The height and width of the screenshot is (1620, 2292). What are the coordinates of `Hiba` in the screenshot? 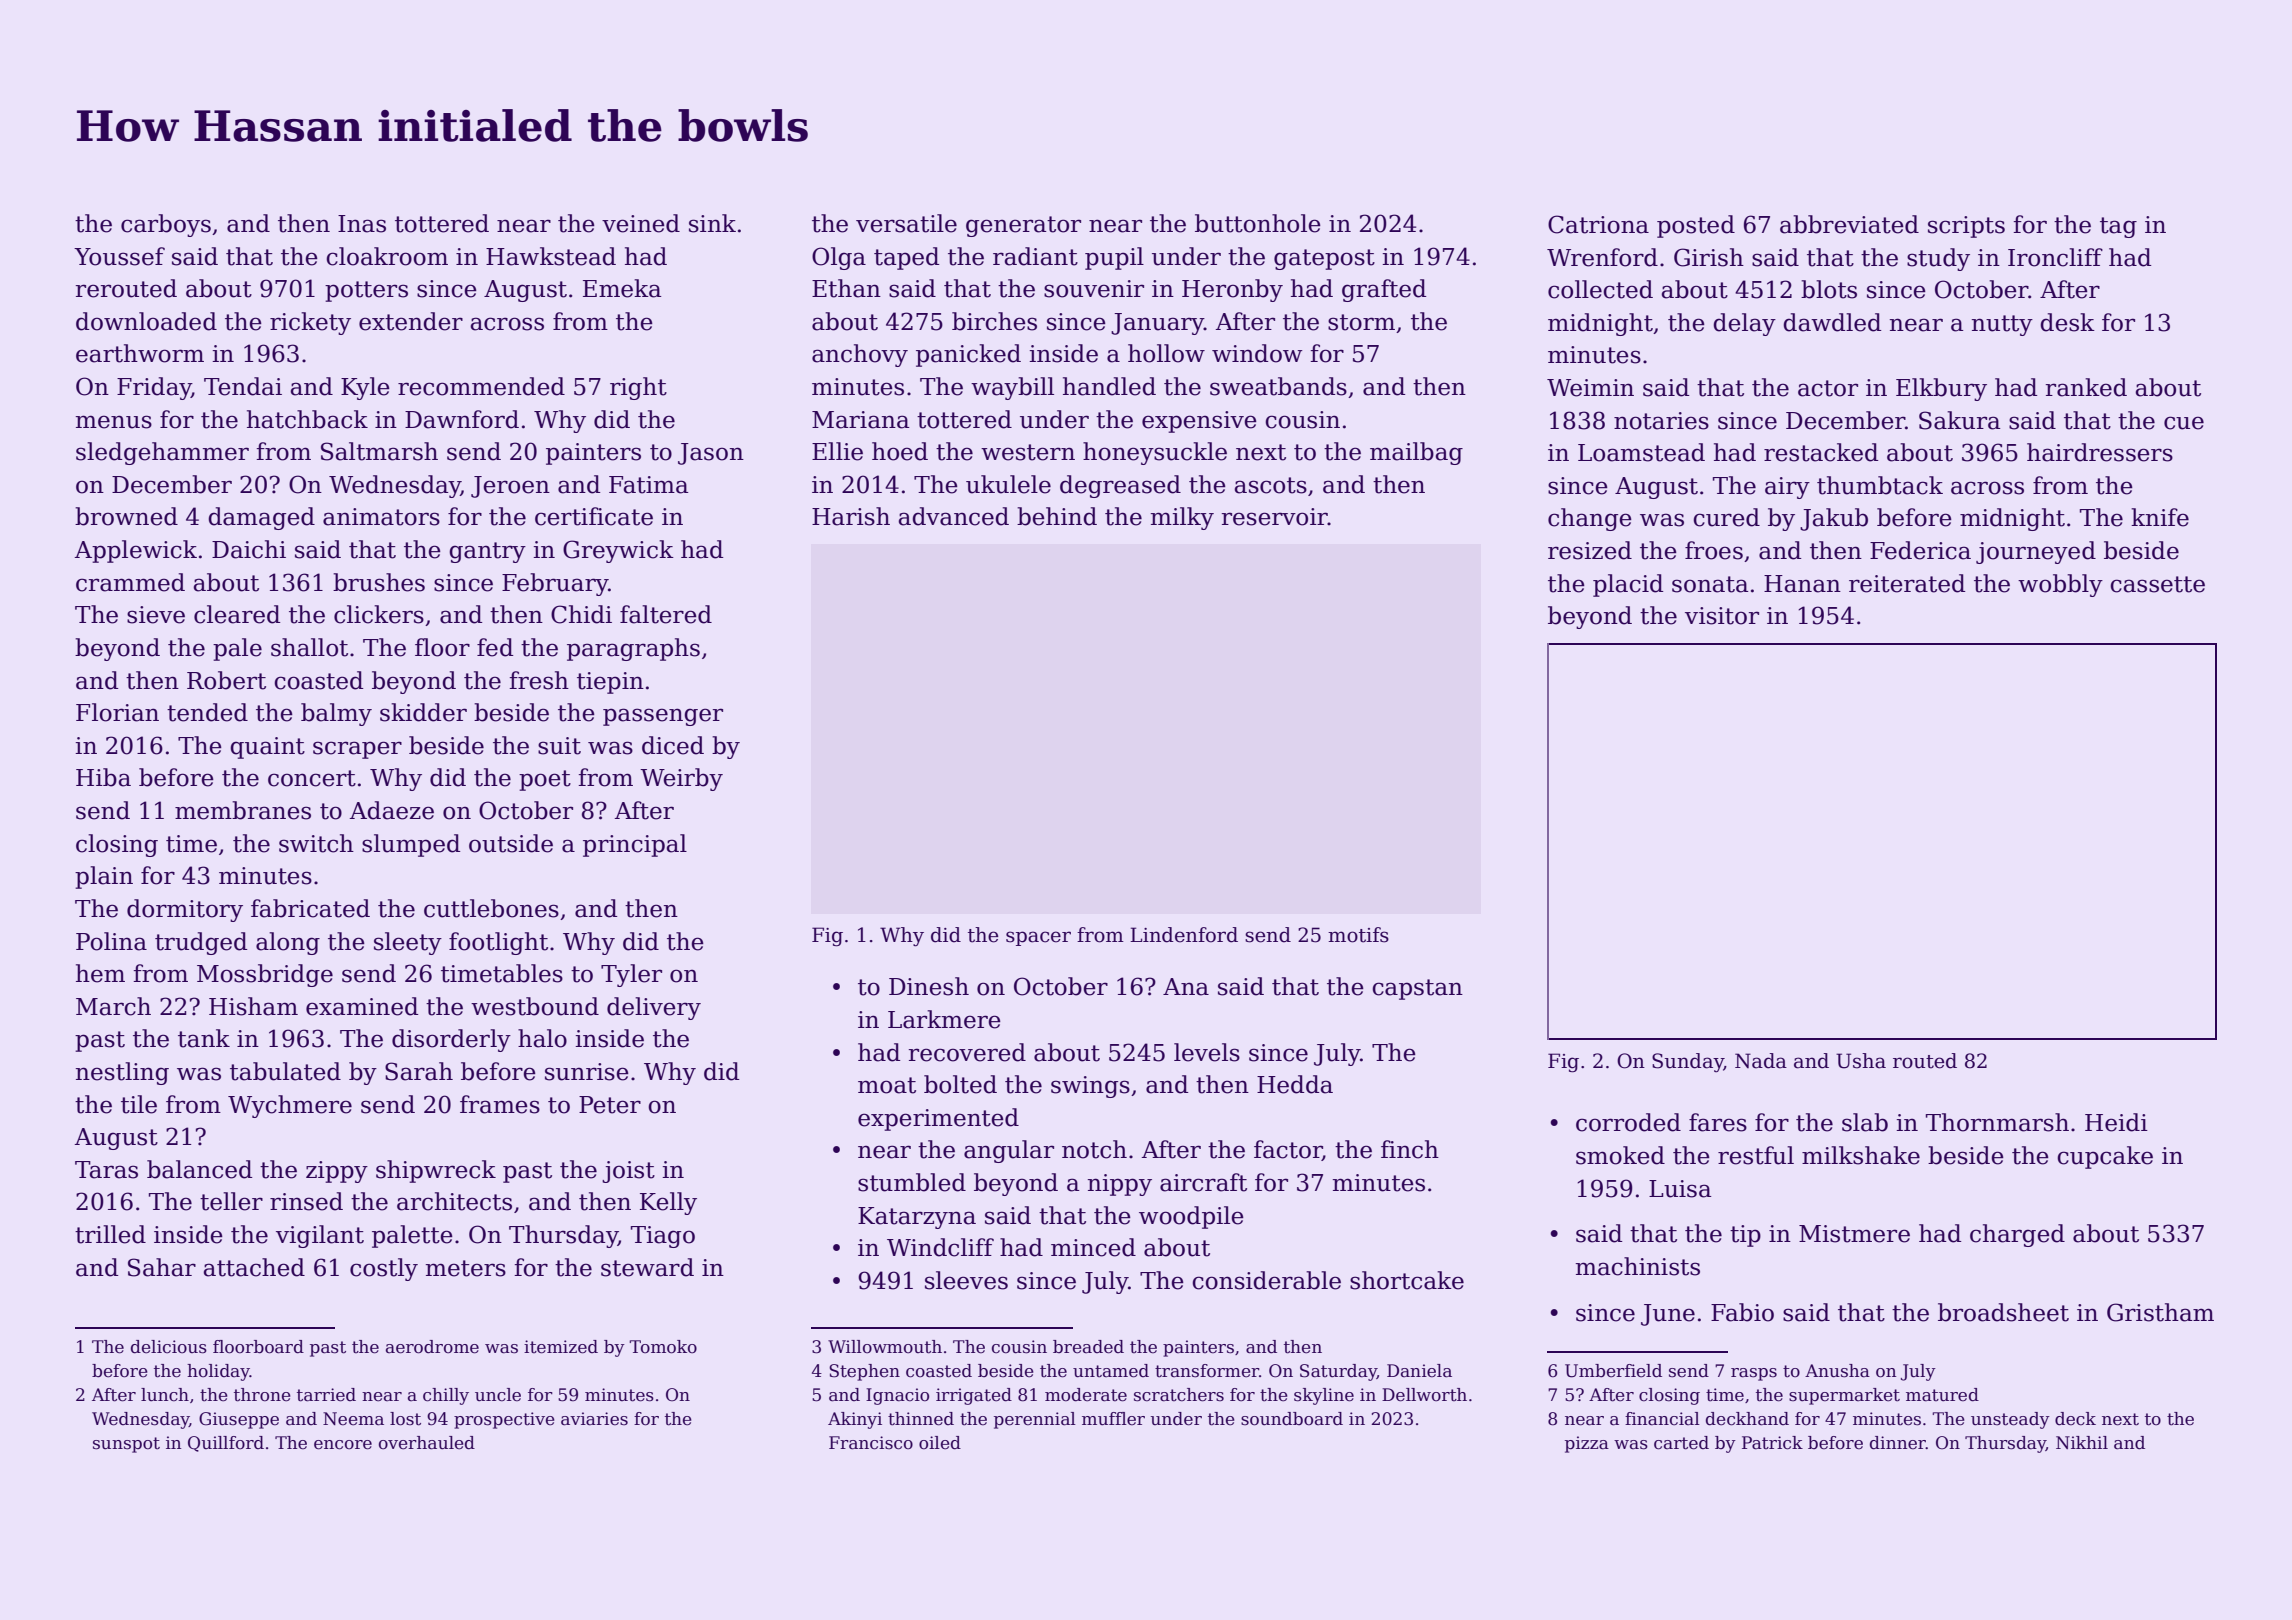 It's located at (103, 777).
